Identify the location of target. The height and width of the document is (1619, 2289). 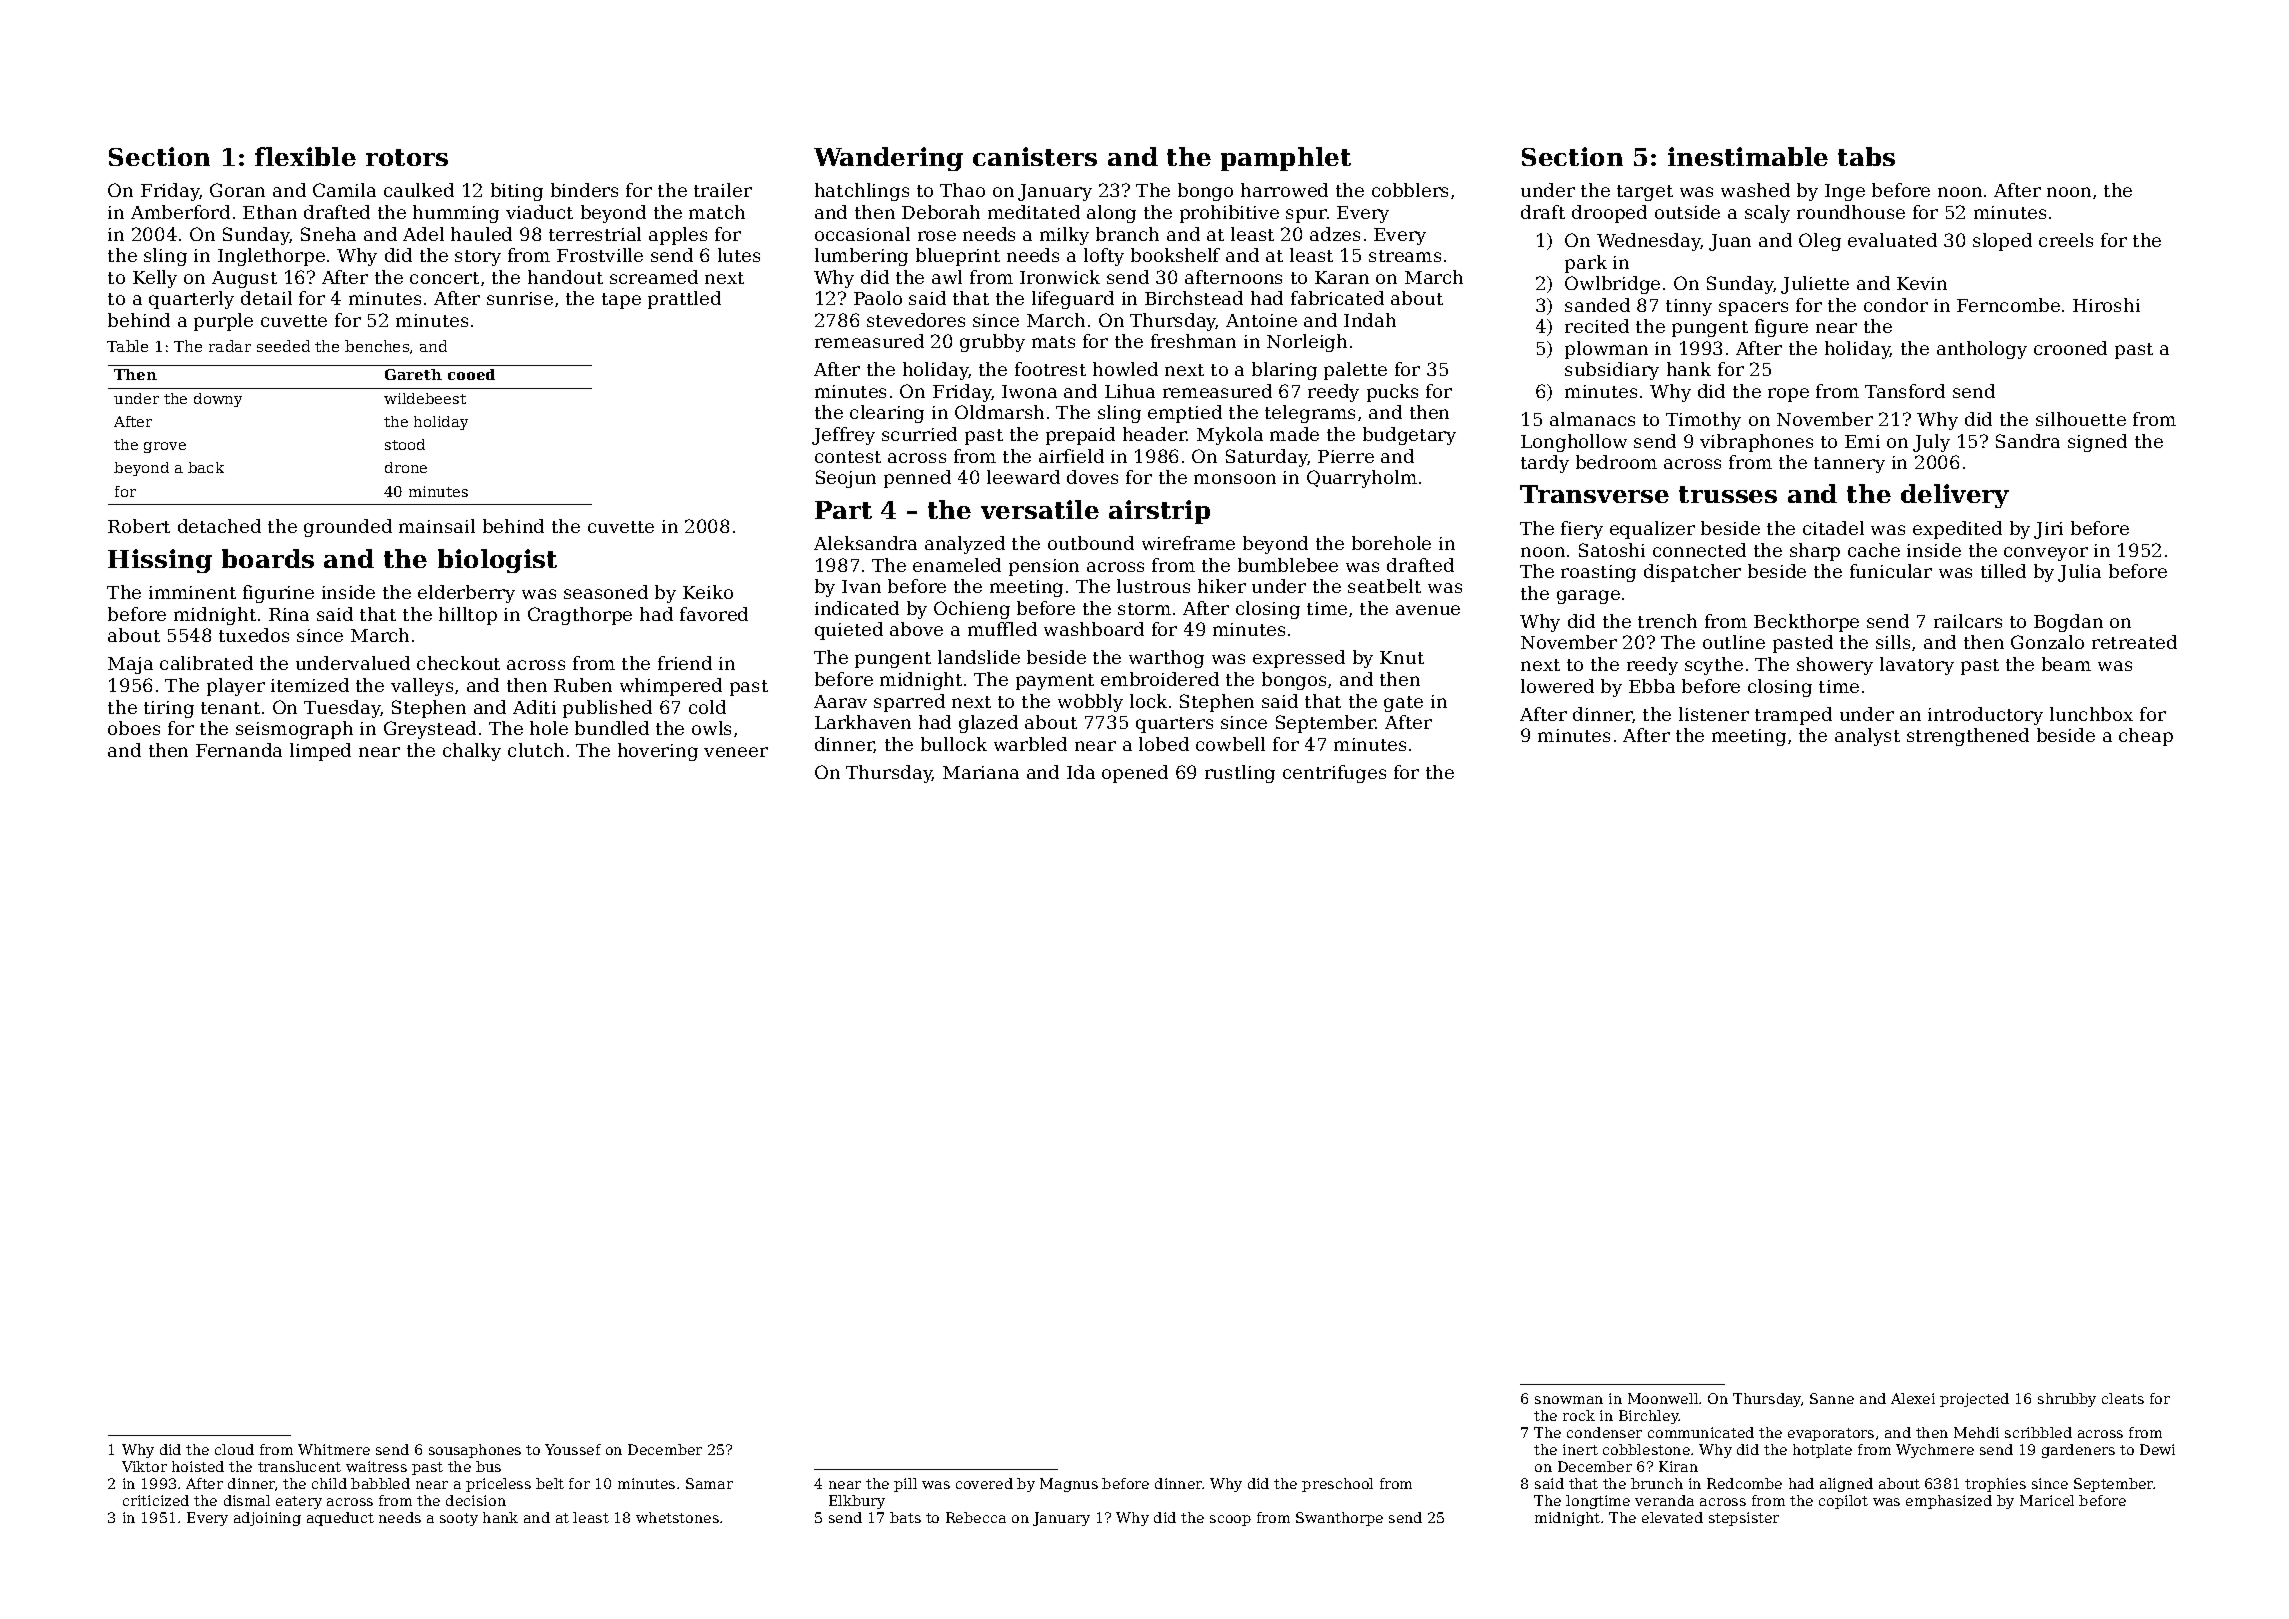
(1645, 193).
